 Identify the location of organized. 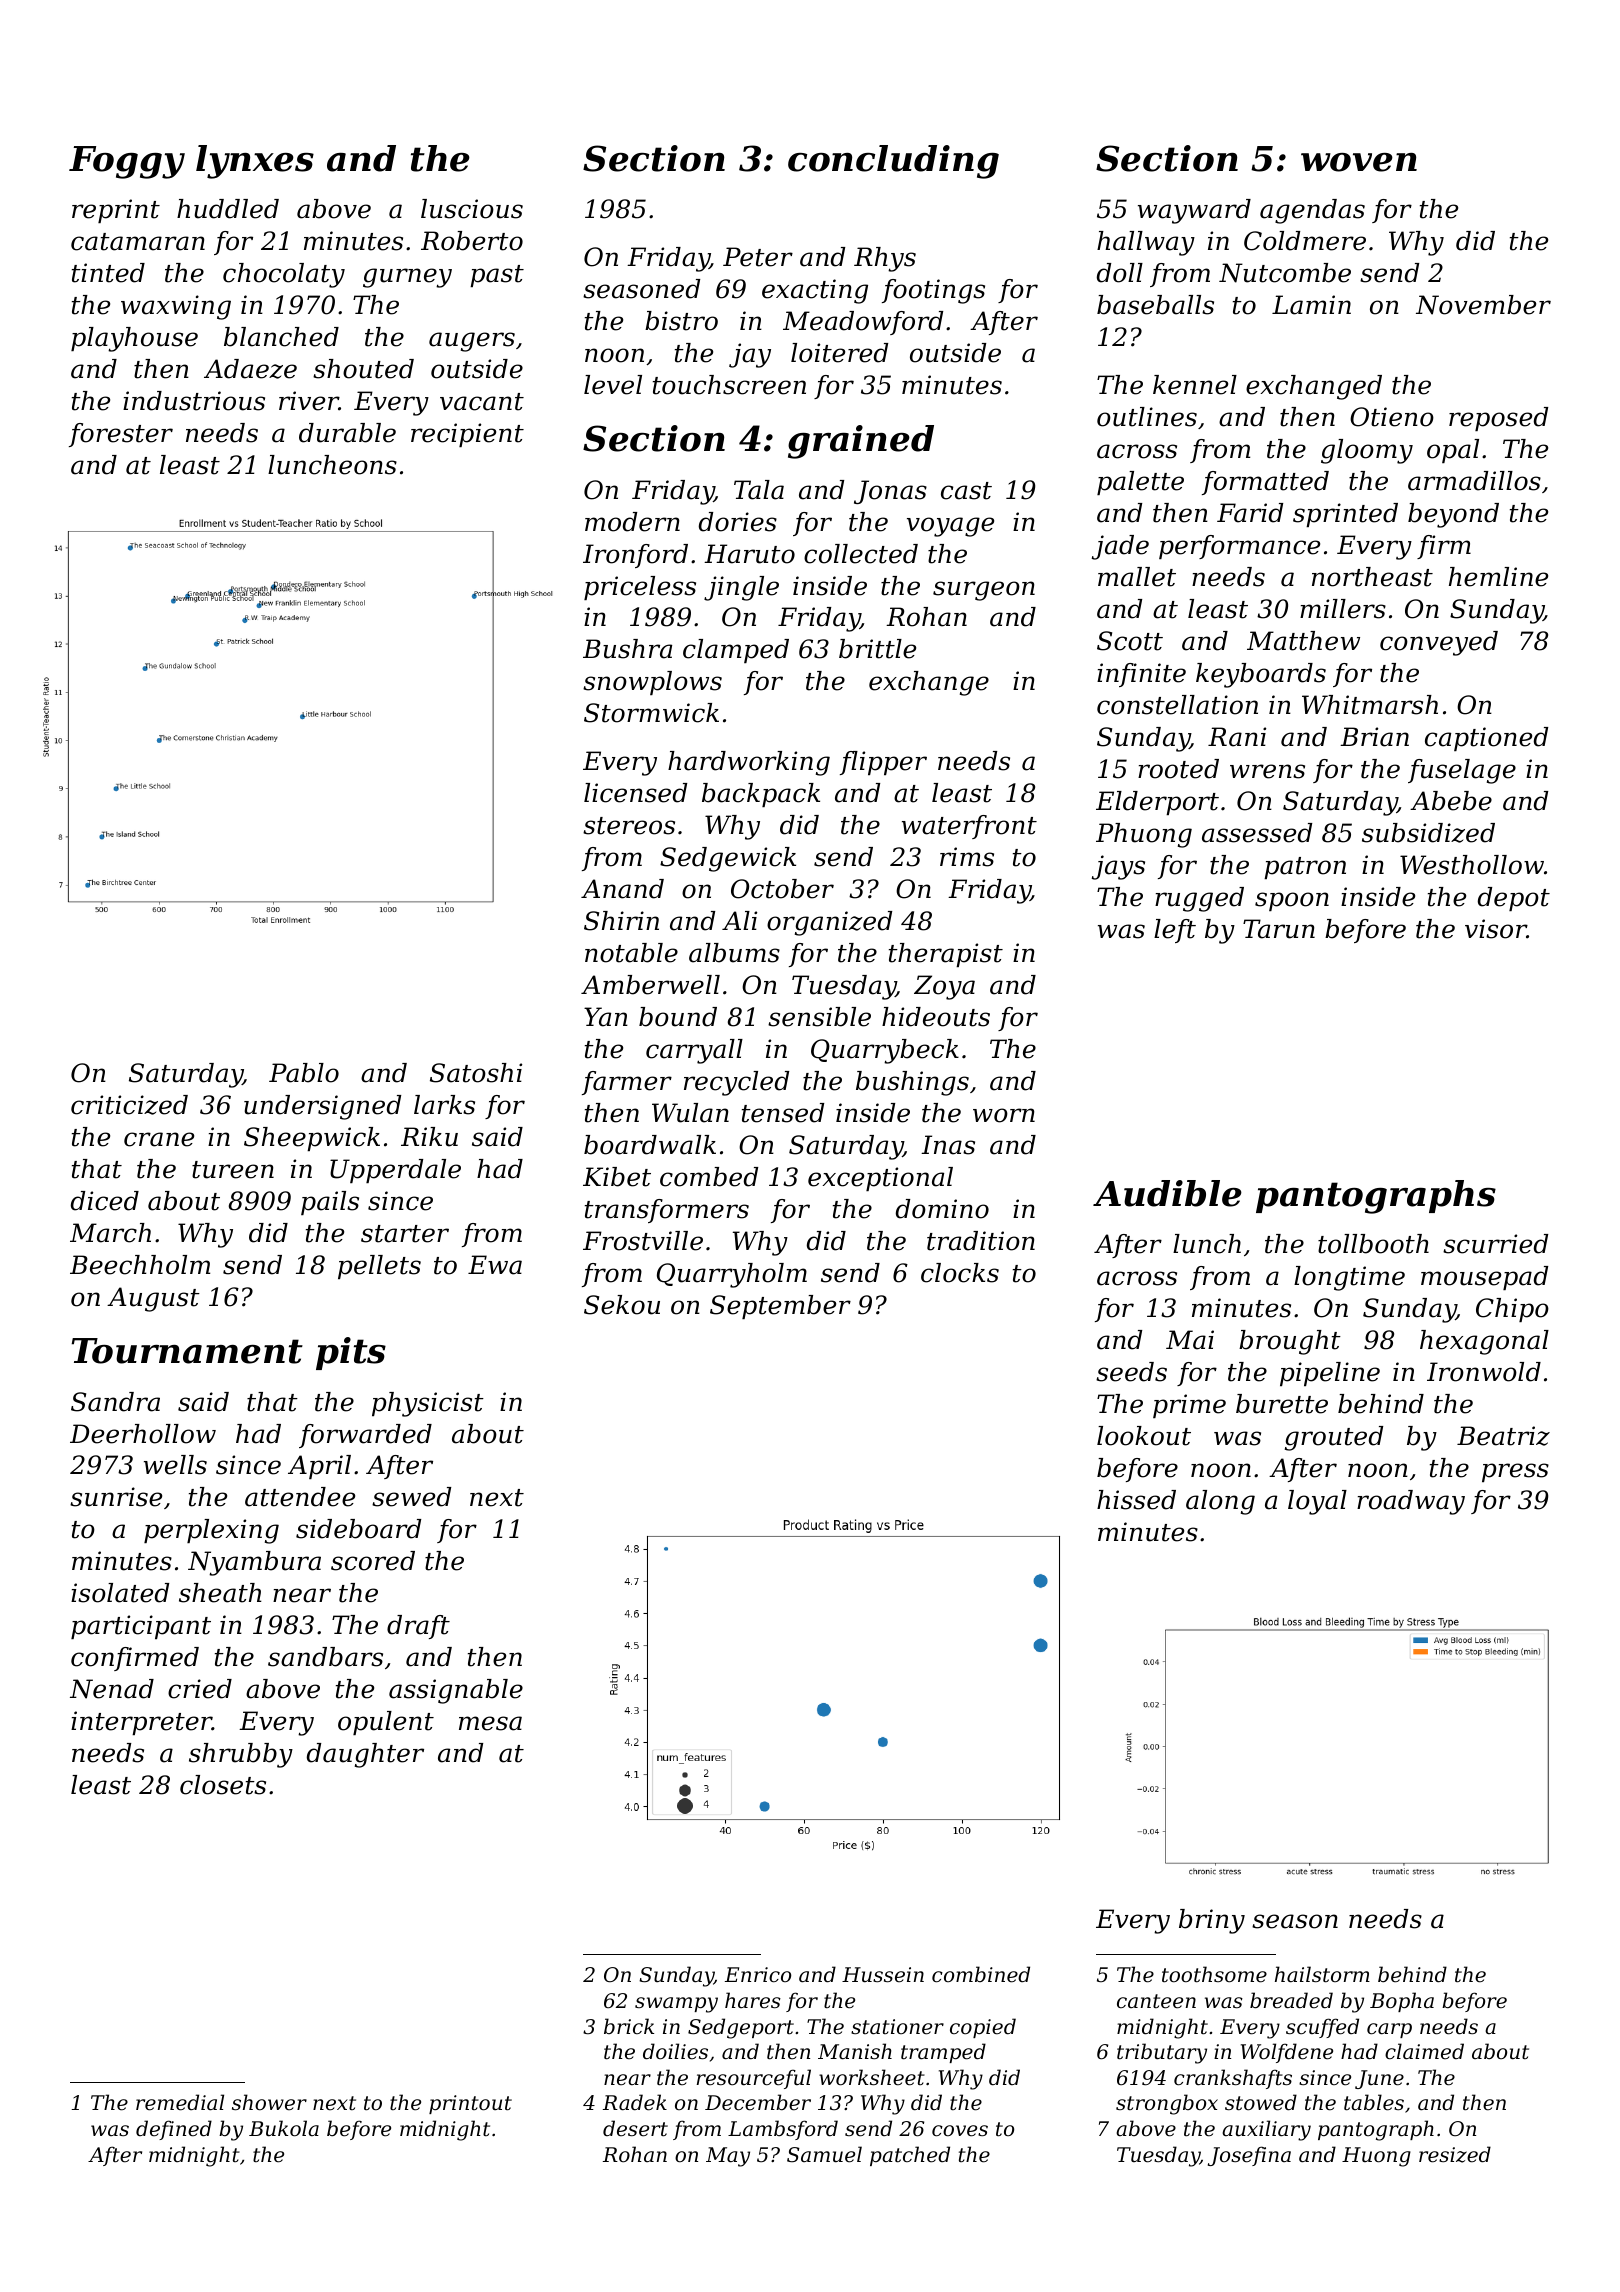
(829, 923).
